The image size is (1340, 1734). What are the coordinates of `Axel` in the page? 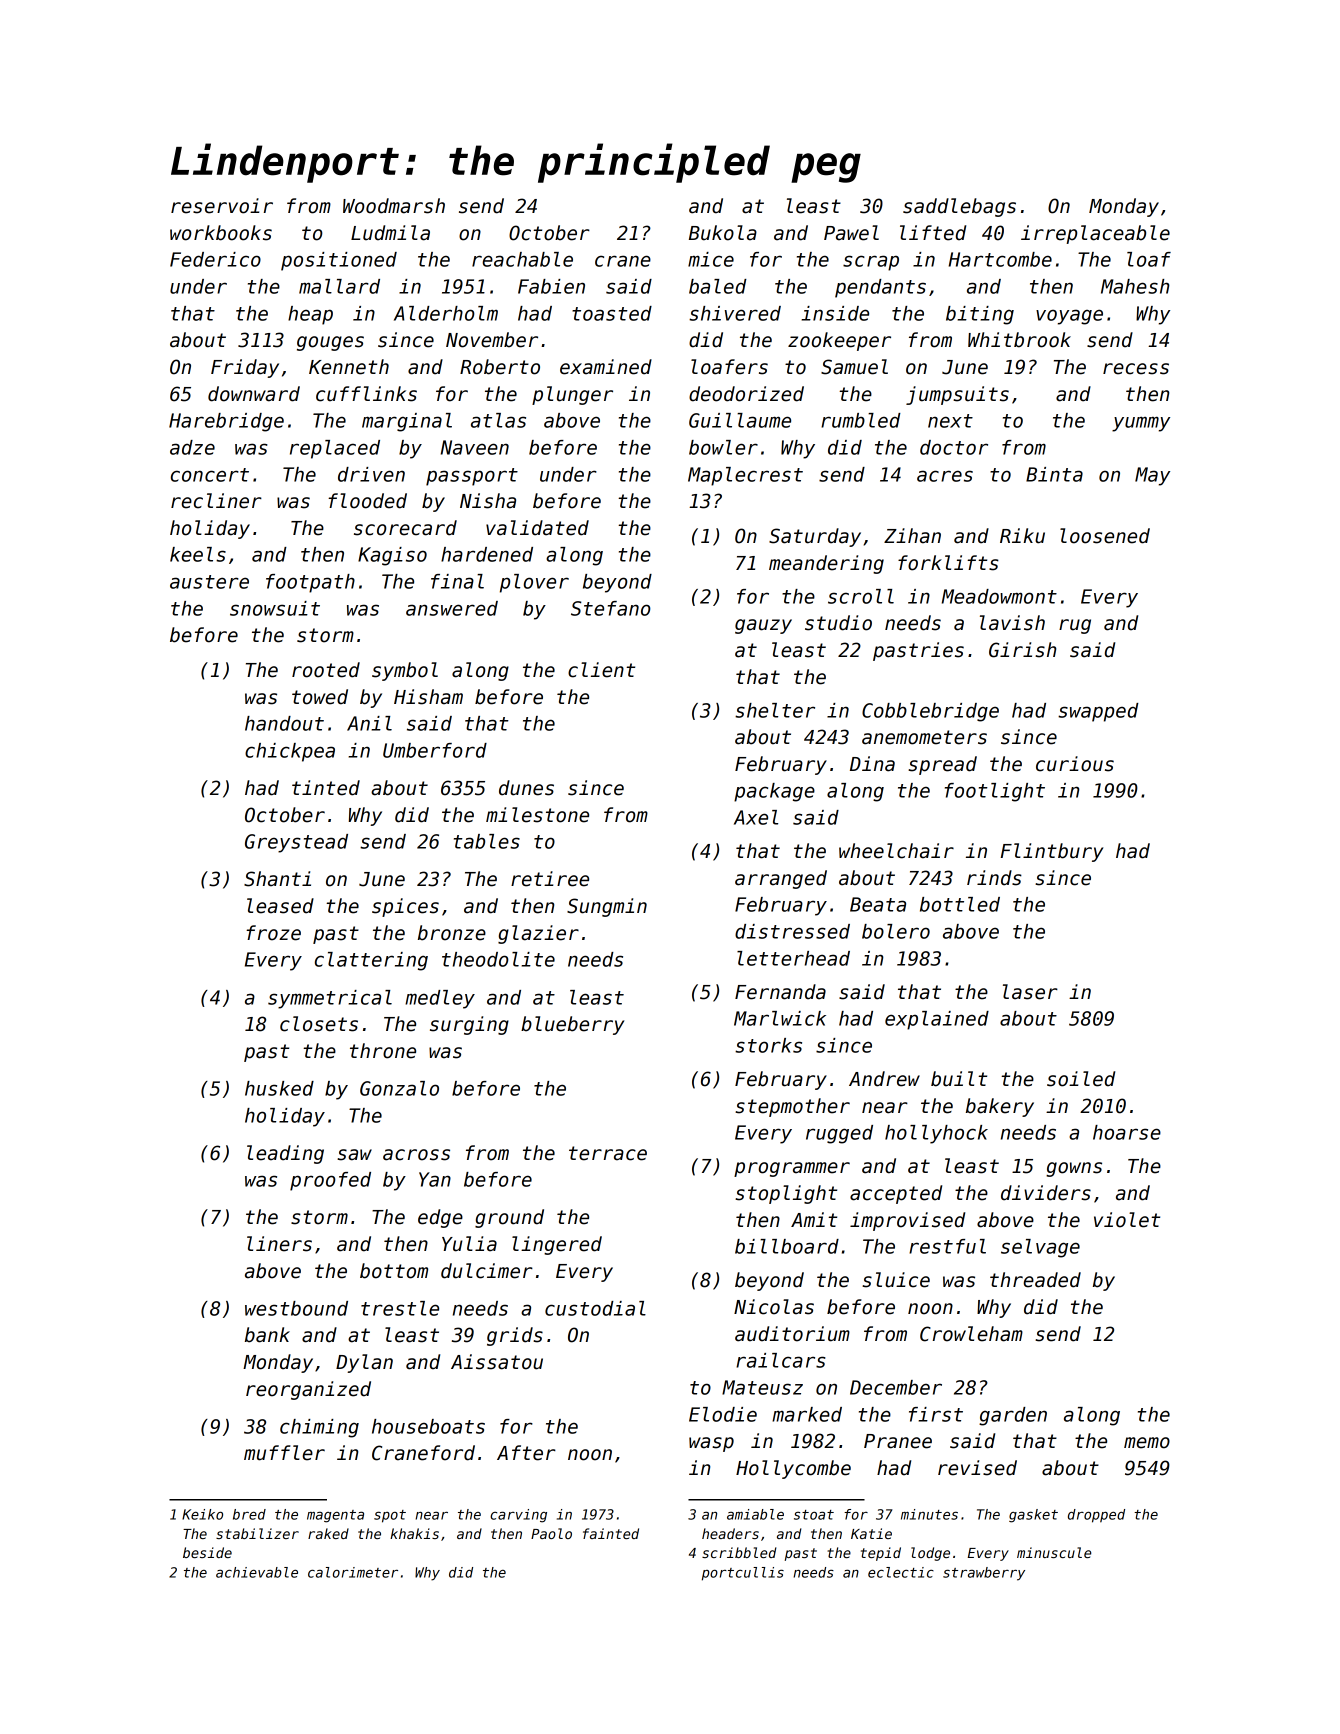 It's located at (756, 817).
